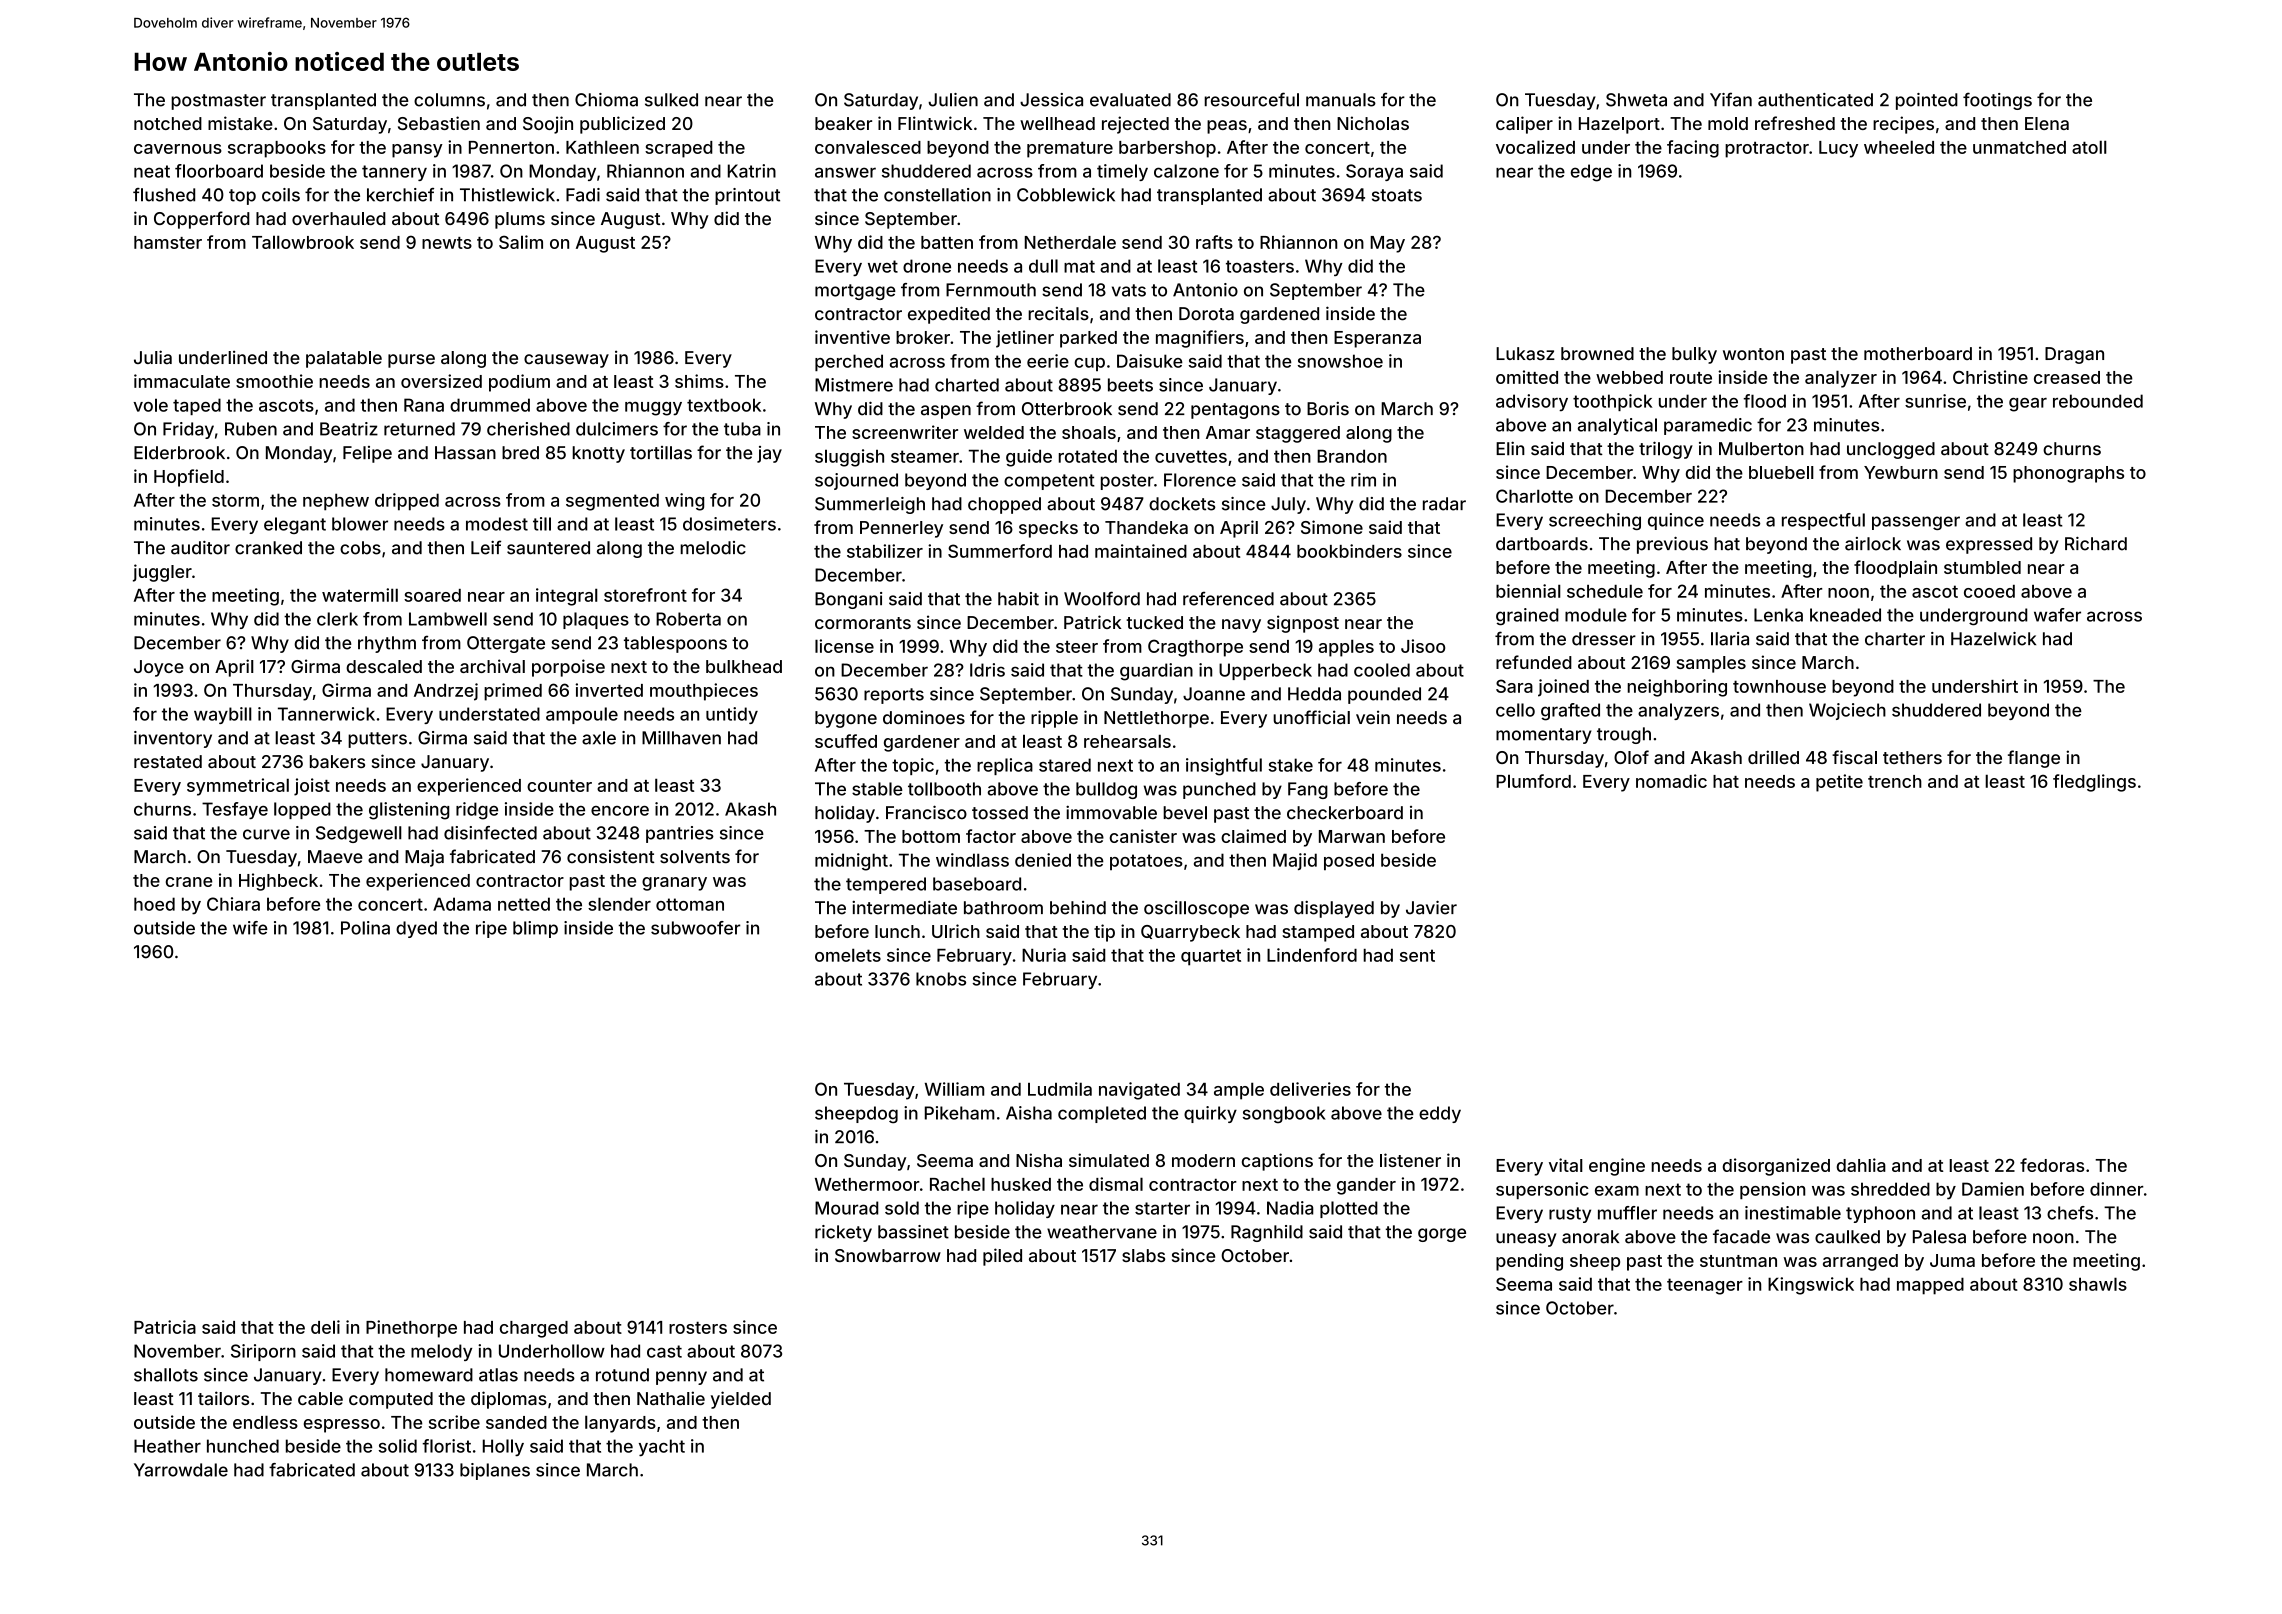  Describe the element at coordinates (1597, 353) in the page. I see `browned` at that location.
